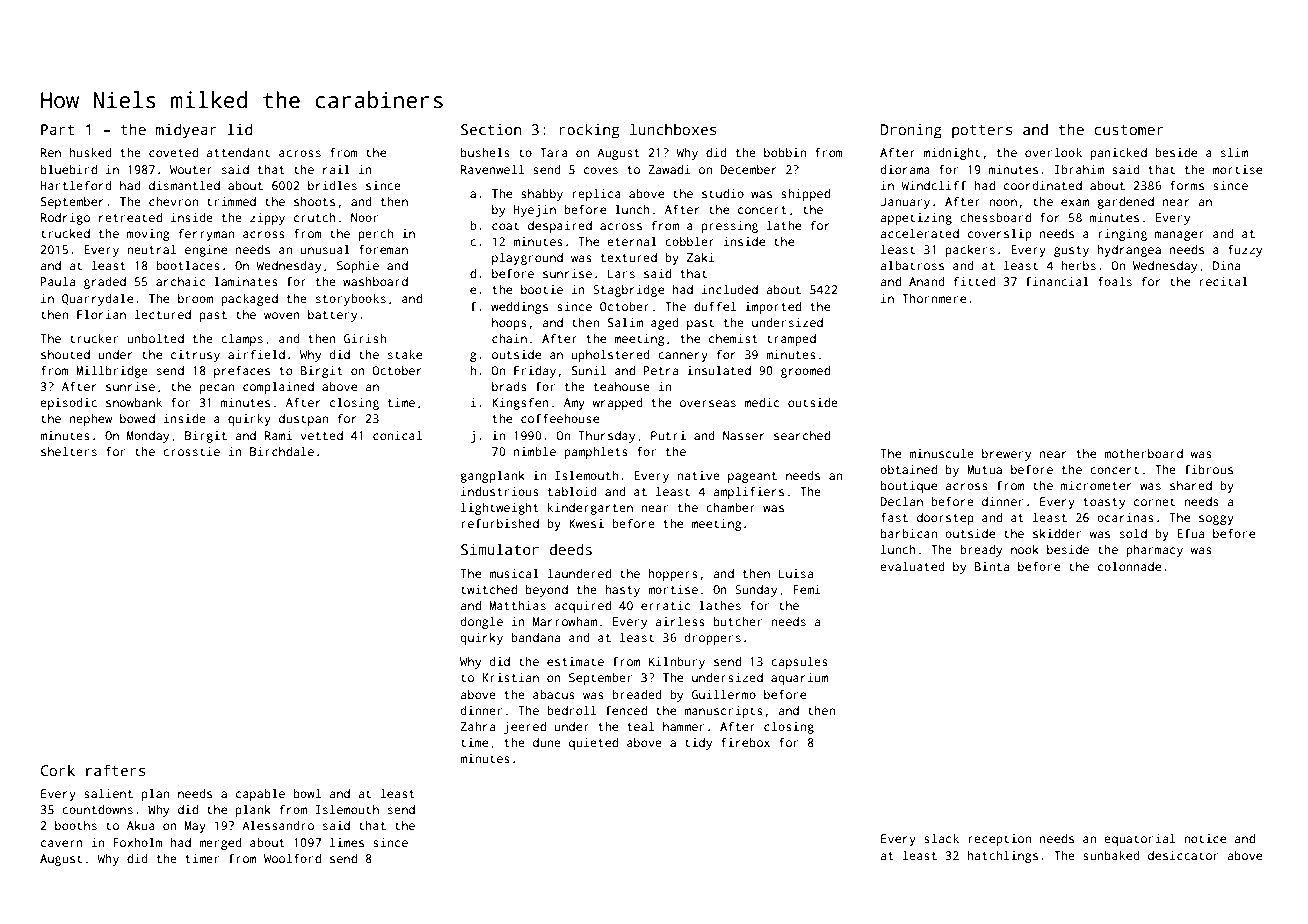  What do you see at coordinates (1245, 251) in the document?
I see `fuzzy` at bounding box center [1245, 251].
